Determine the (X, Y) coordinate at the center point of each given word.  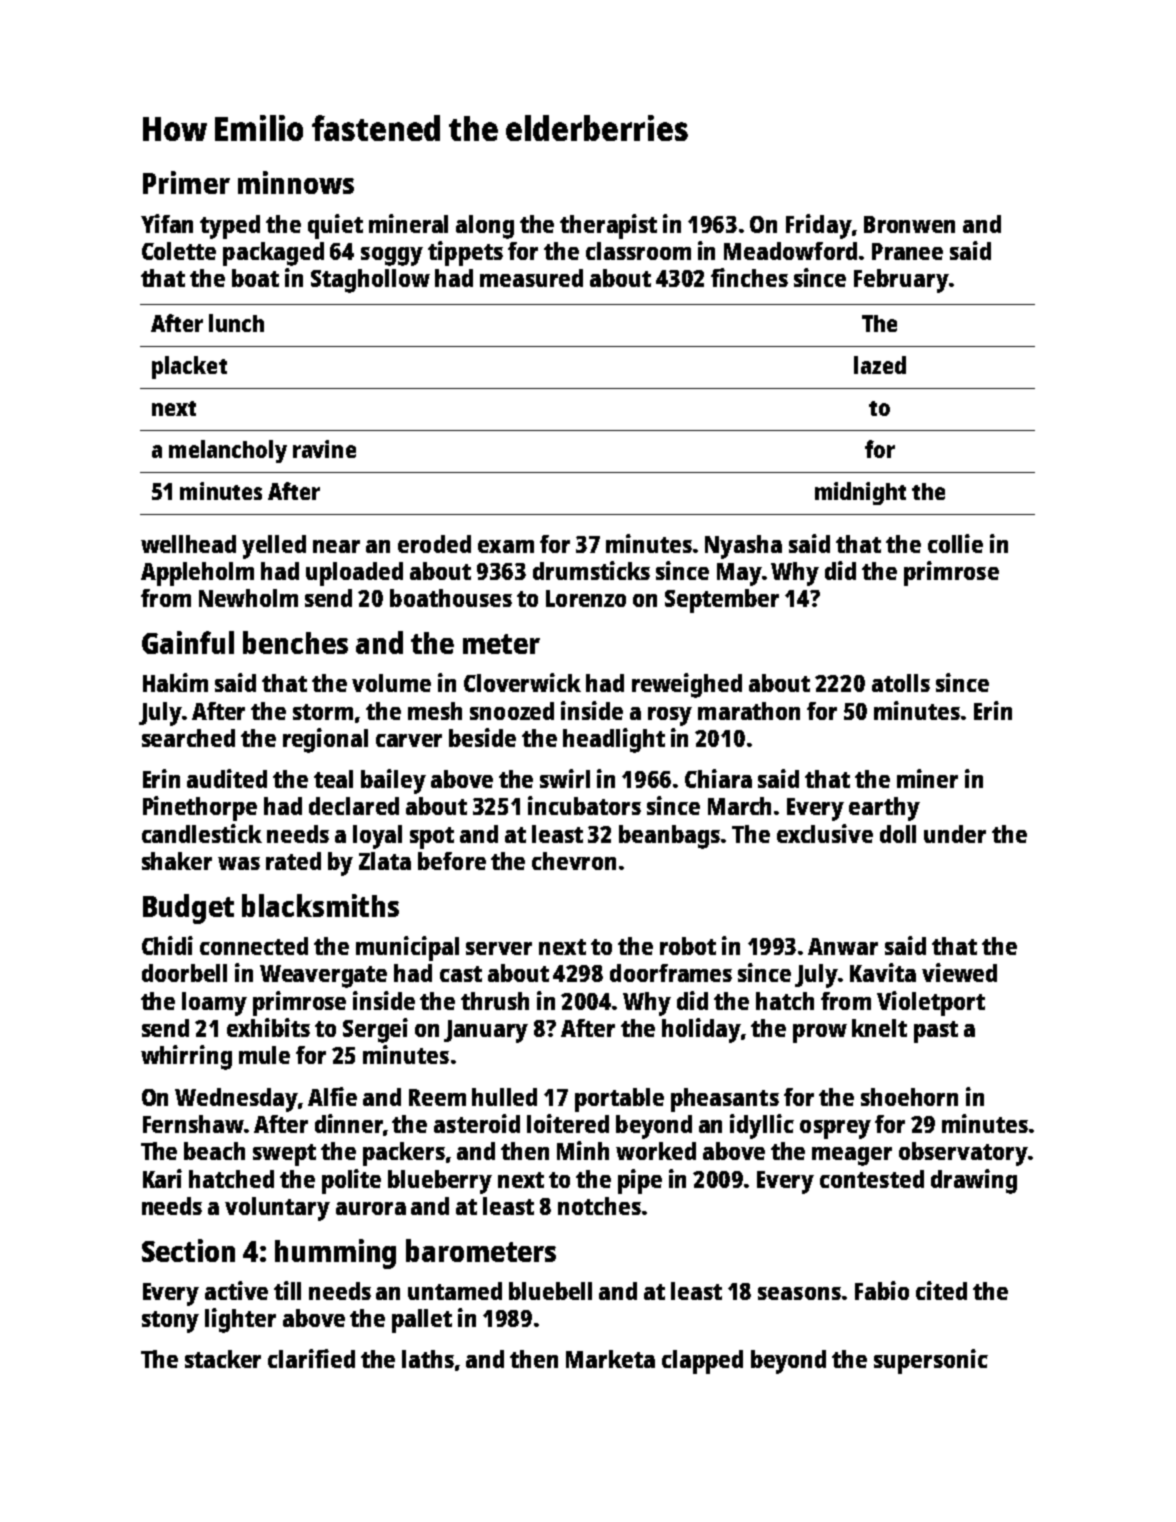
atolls (901, 683)
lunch (236, 323)
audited (227, 778)
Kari (162, 1178)
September (722, 601)
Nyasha (743, 547)
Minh (583, 1150)
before (452, 861)
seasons (799, 1293)
